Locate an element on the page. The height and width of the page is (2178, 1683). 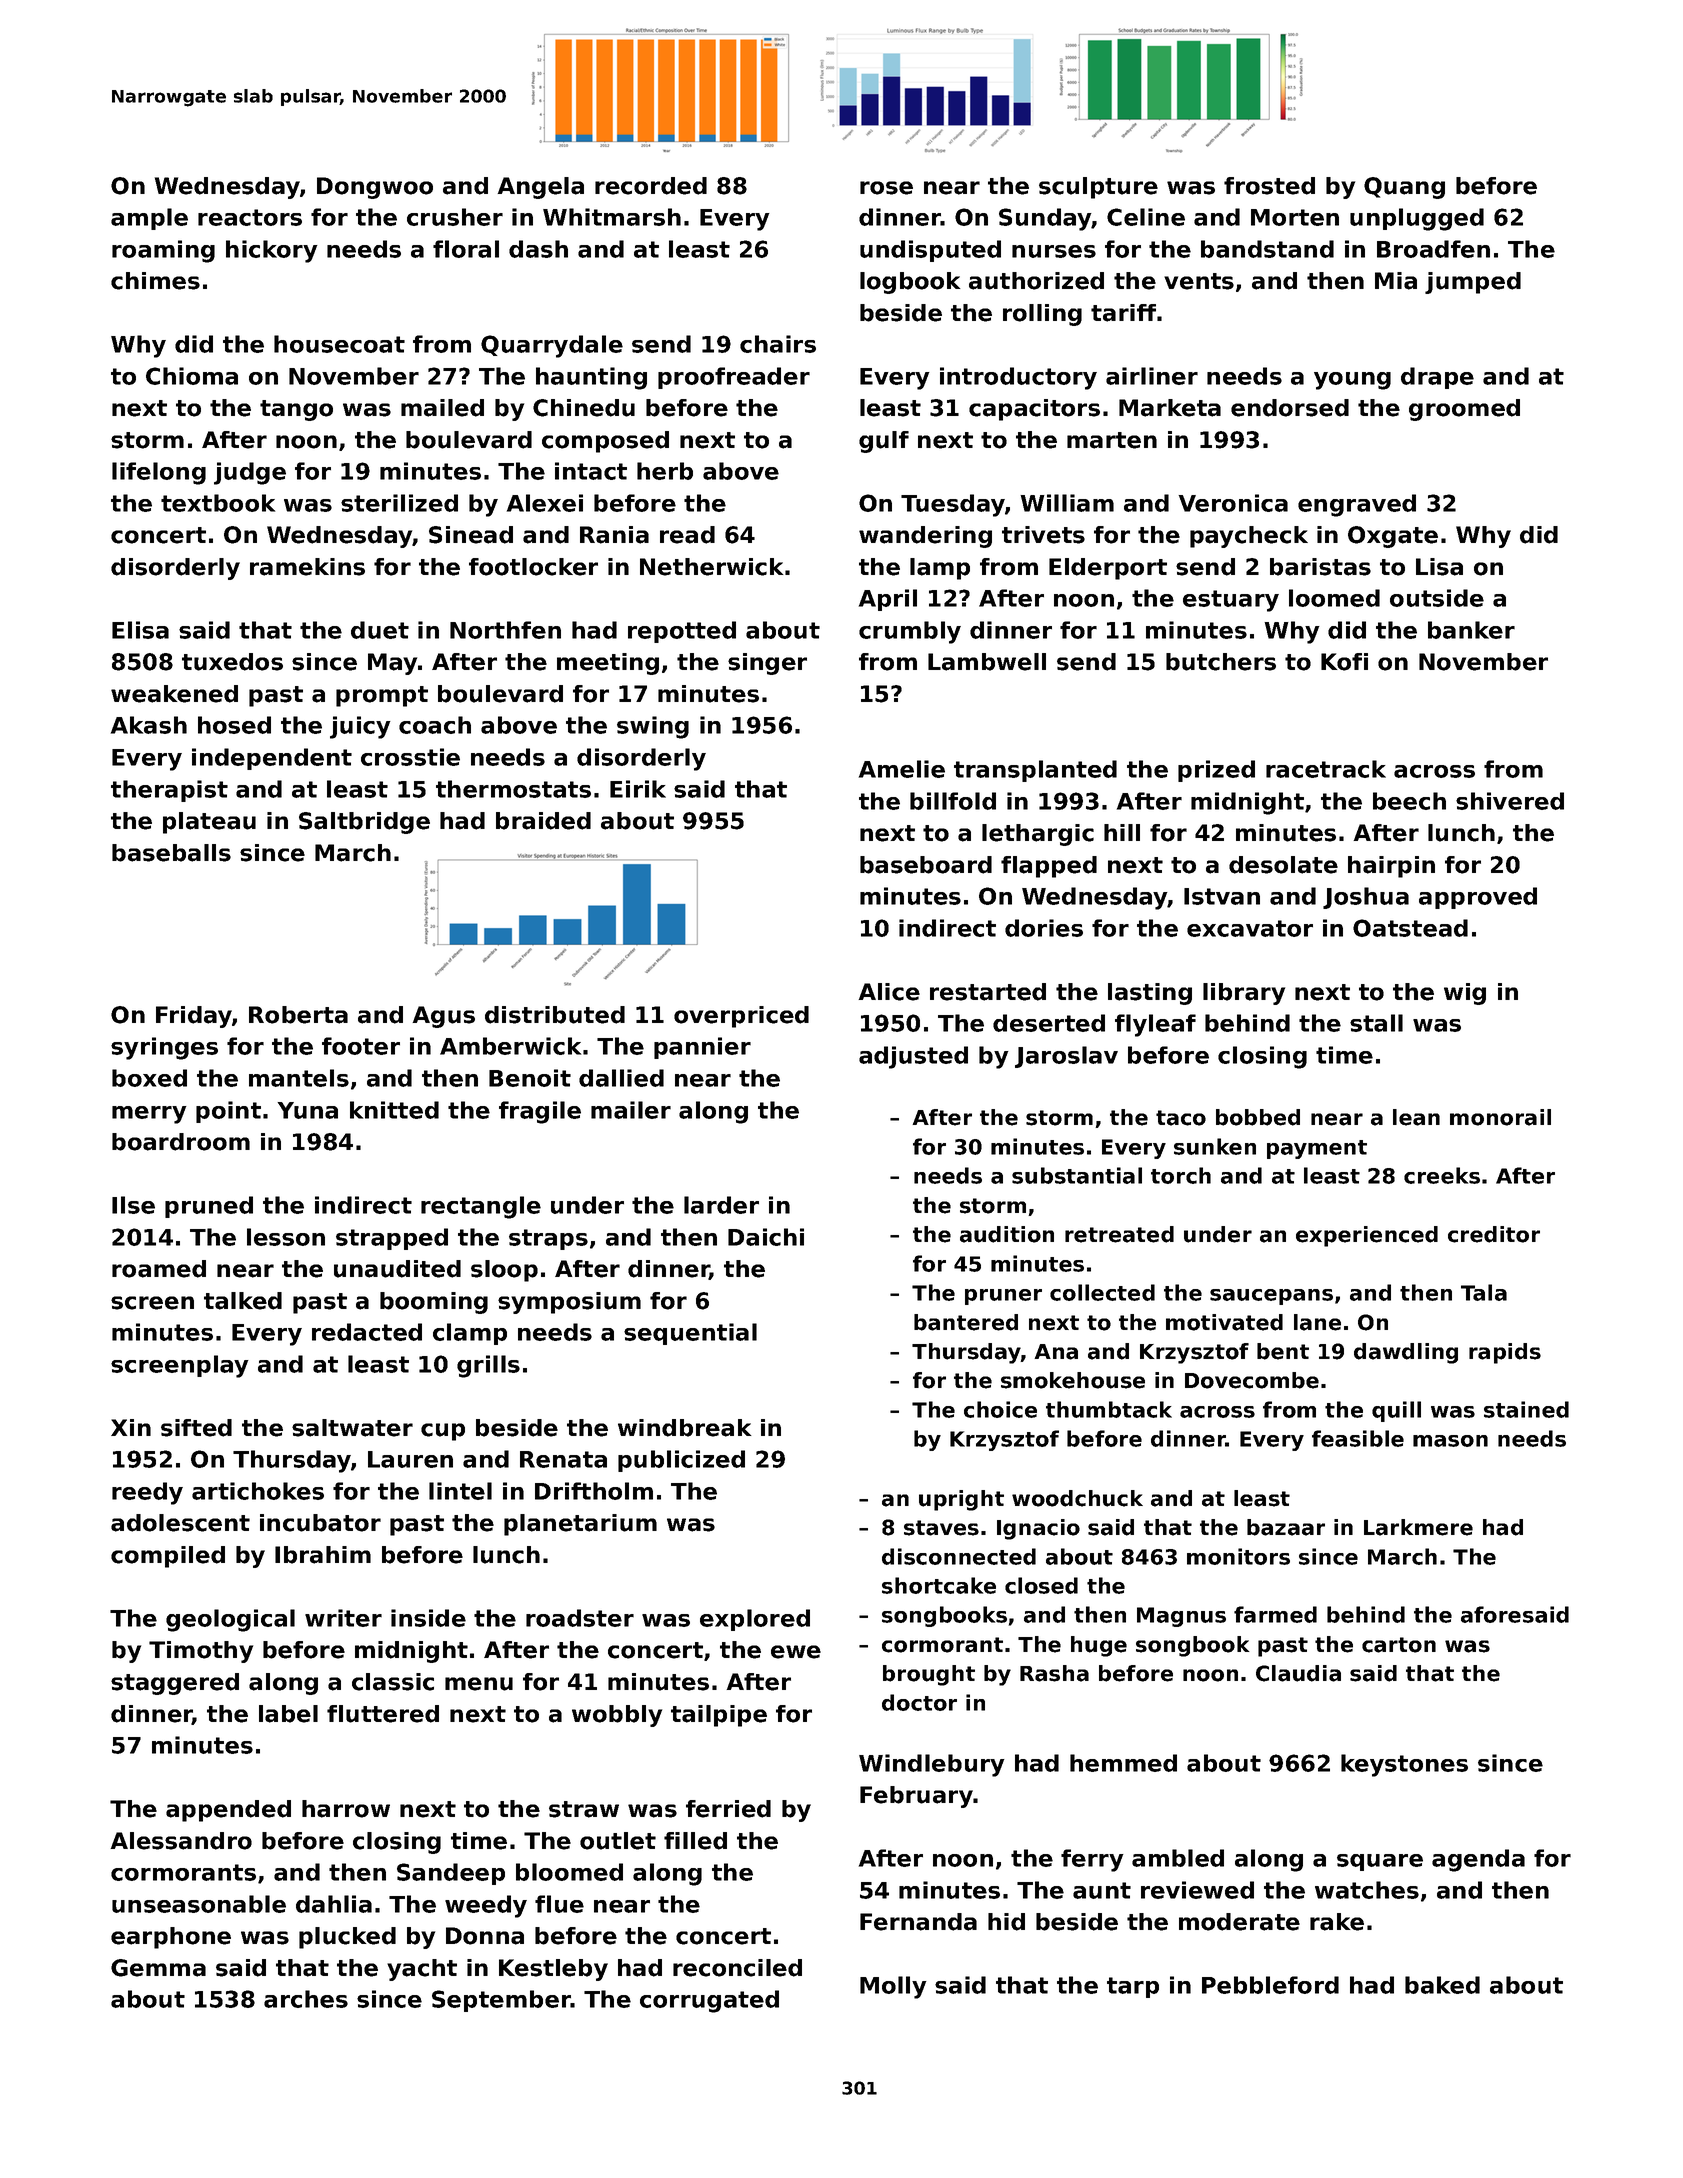
banker is located at coordinates (1471, 630).
